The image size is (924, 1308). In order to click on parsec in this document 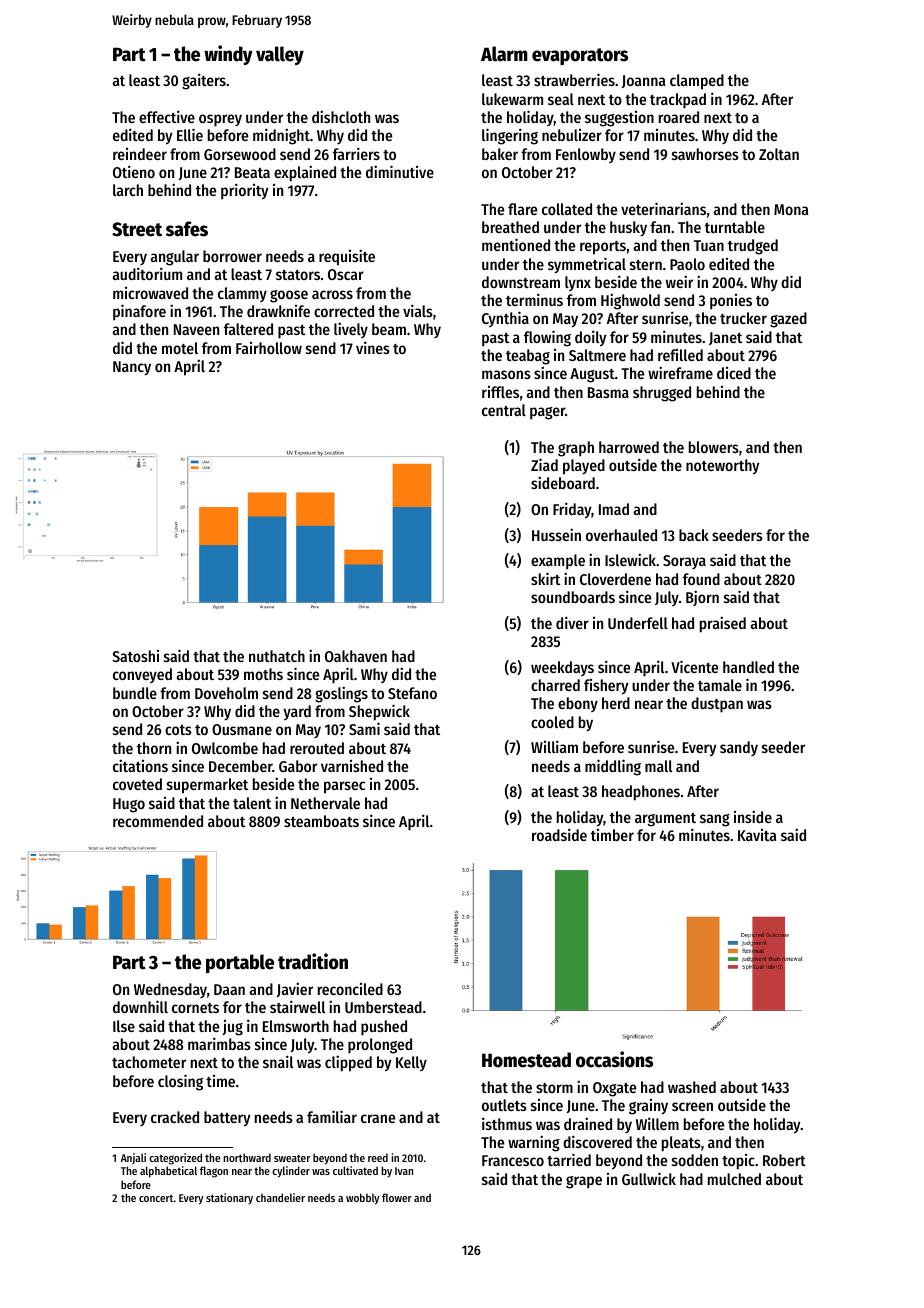, I will do `click(344, 787)`.
